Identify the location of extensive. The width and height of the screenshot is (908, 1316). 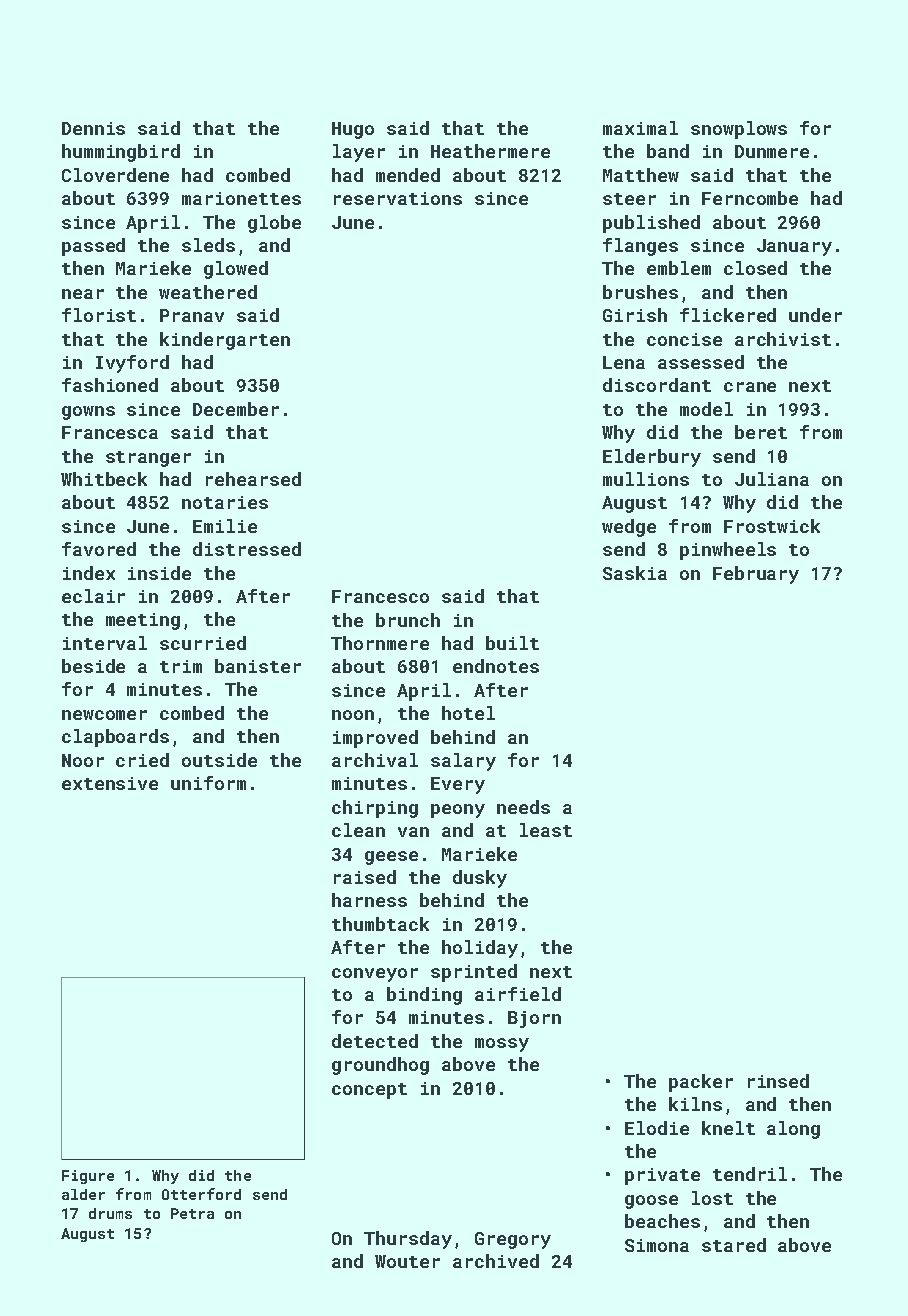
(110, 783).
